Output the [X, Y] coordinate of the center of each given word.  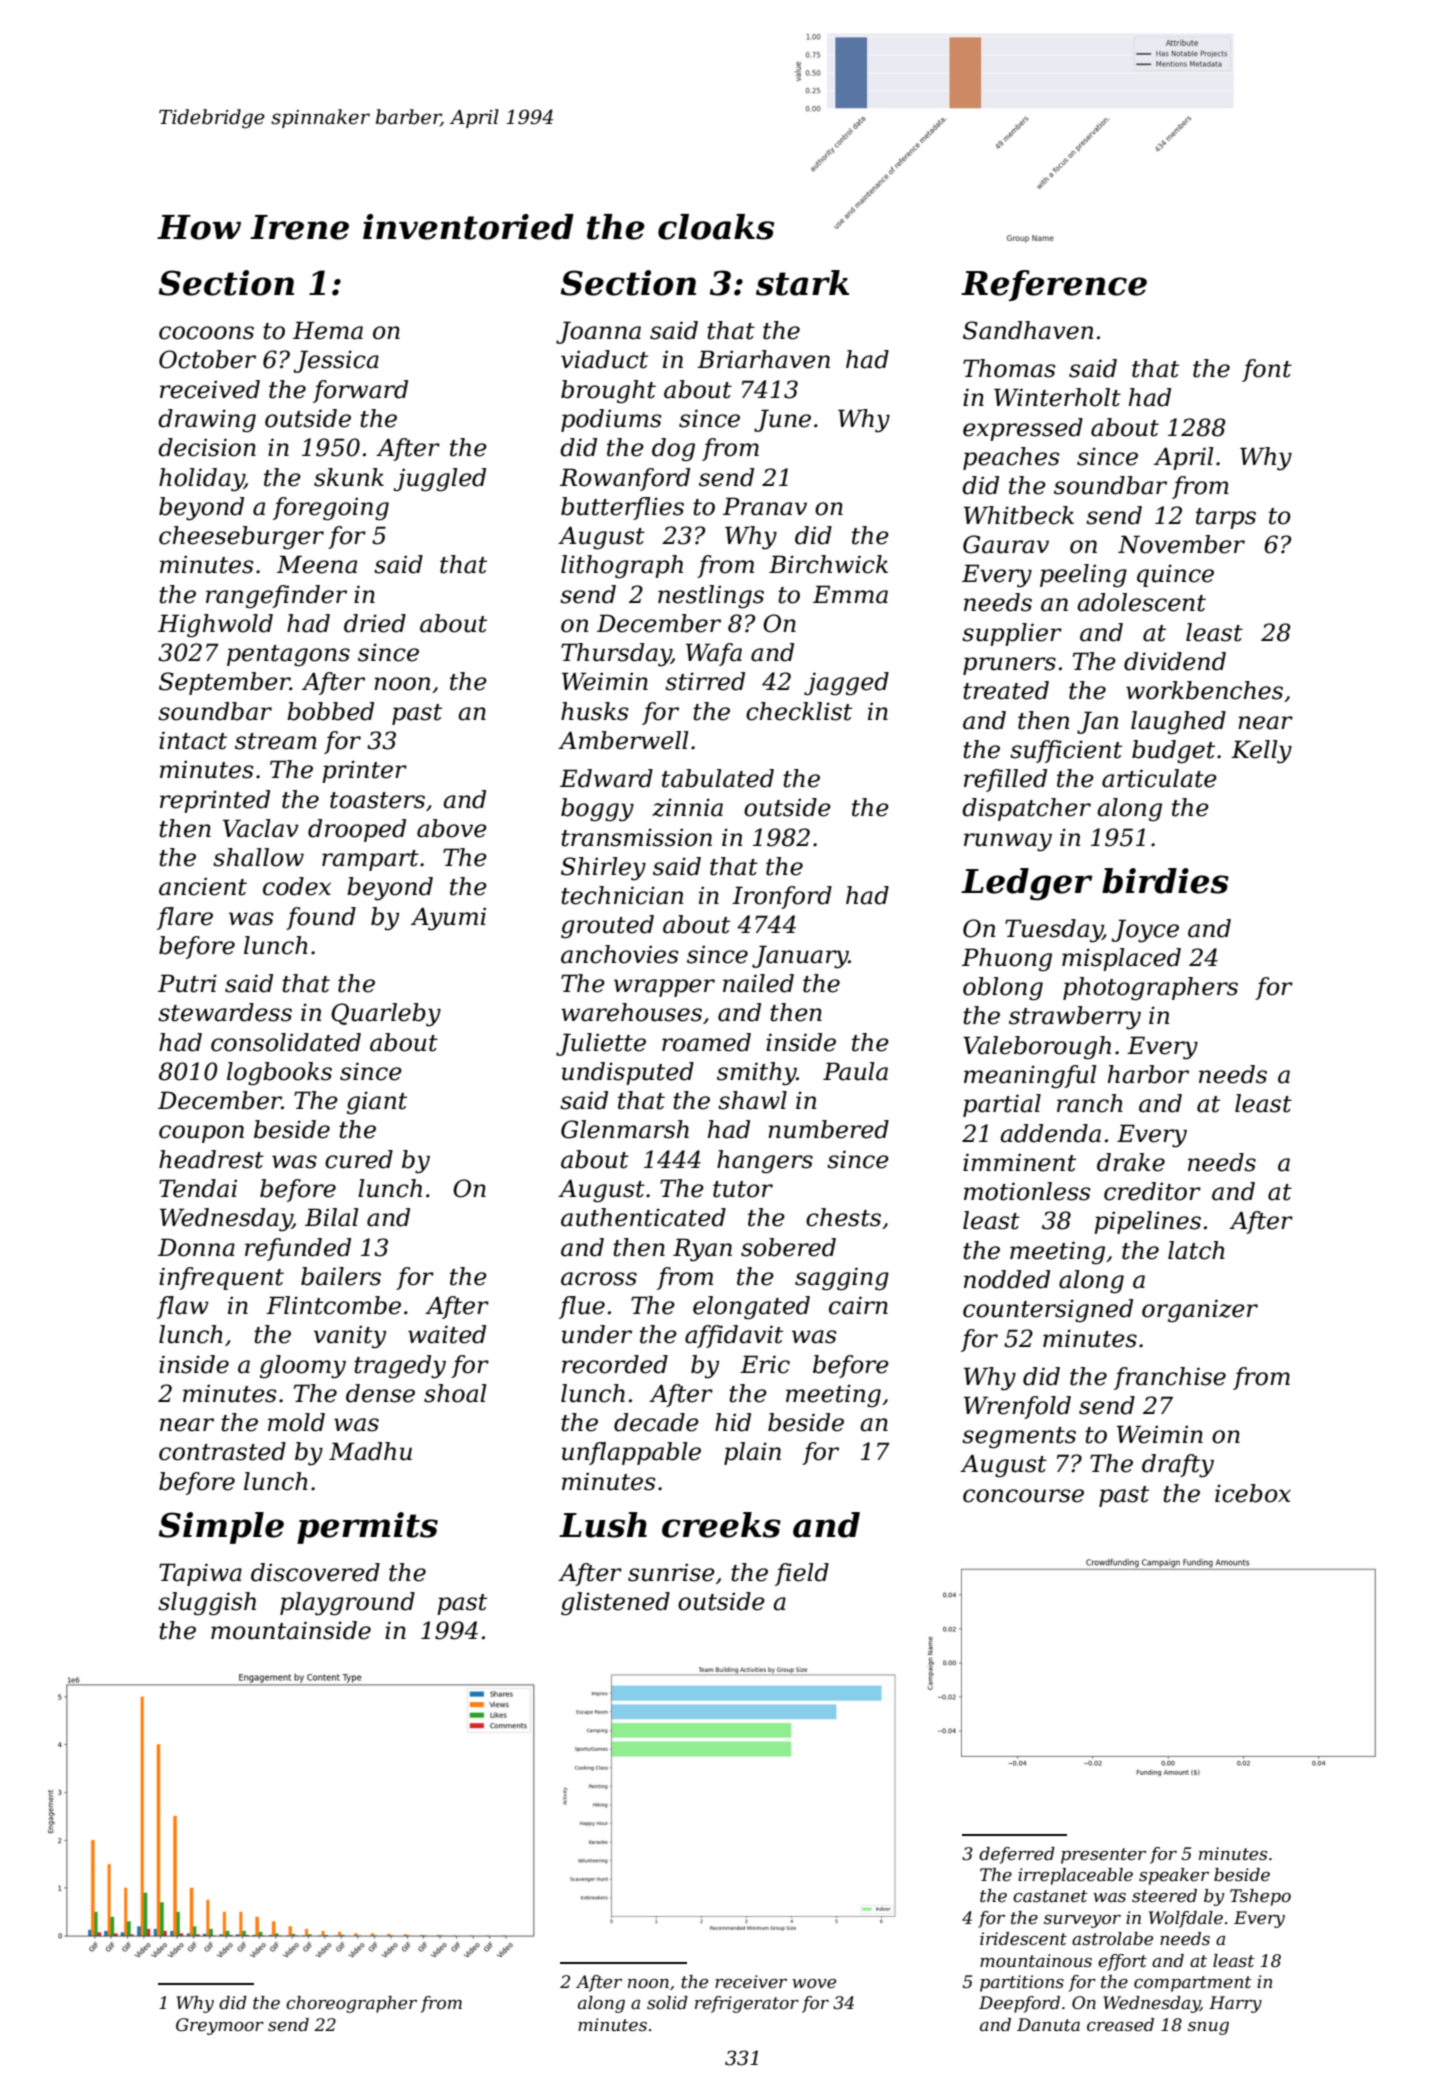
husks [594, 711]
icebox [1253, 1493]
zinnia [687, 807]
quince [1175, 575]
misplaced [1121, 959]
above [452, 828]
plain [752, 1453]
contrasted [222, 1451]
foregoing [331, 509]
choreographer [351, 2004]
